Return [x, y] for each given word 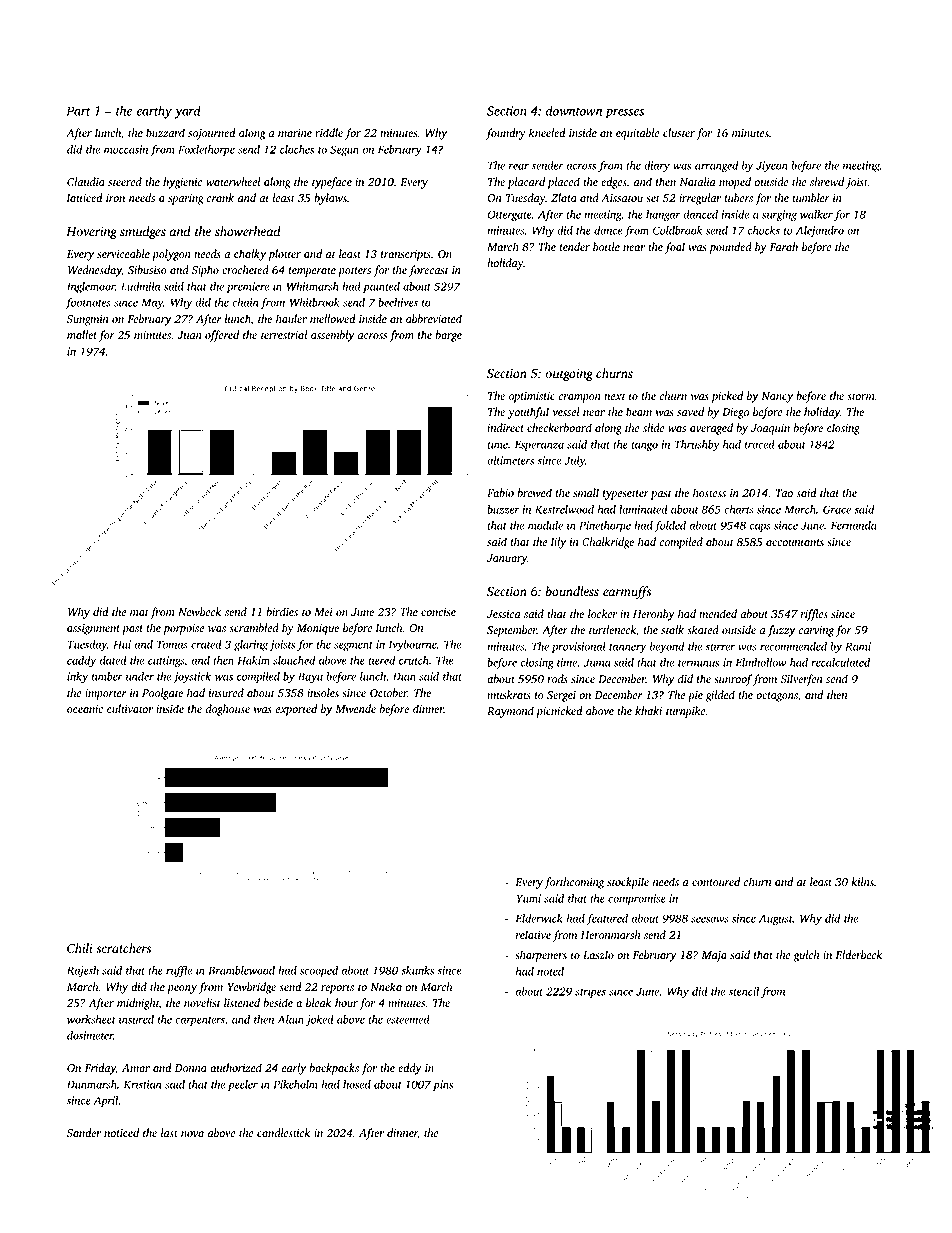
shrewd [827, 181]
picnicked [559, 712]
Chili [80, 948]
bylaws [330, 199]
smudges [143, 232]
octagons [777, 697]
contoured [716, 881]
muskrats [509, 694]
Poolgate [162, 694]
